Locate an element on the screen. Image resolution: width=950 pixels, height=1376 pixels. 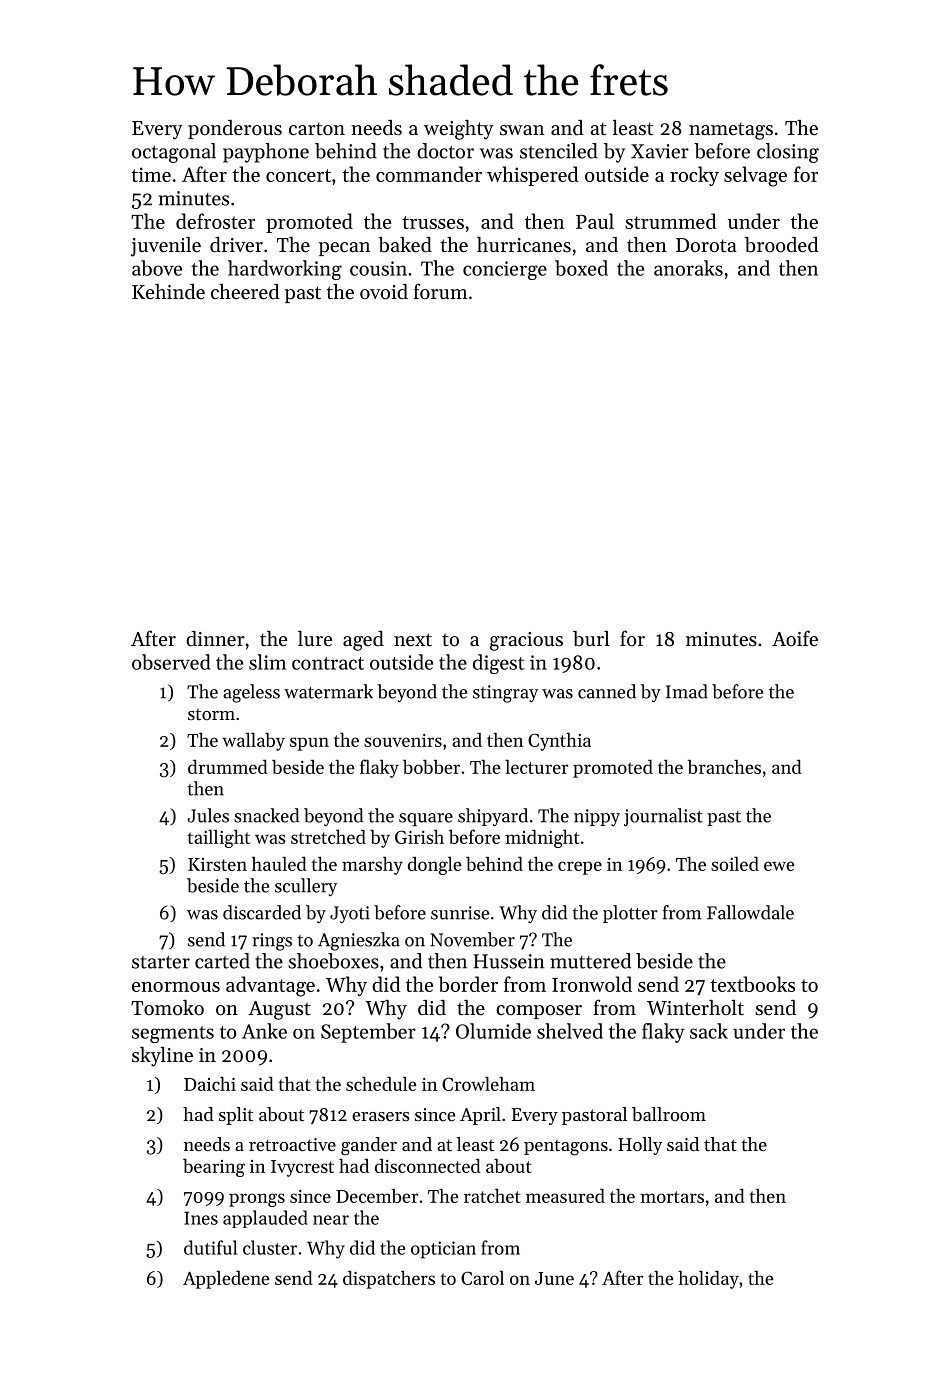
pecan is located at coordinates (344, 249).
